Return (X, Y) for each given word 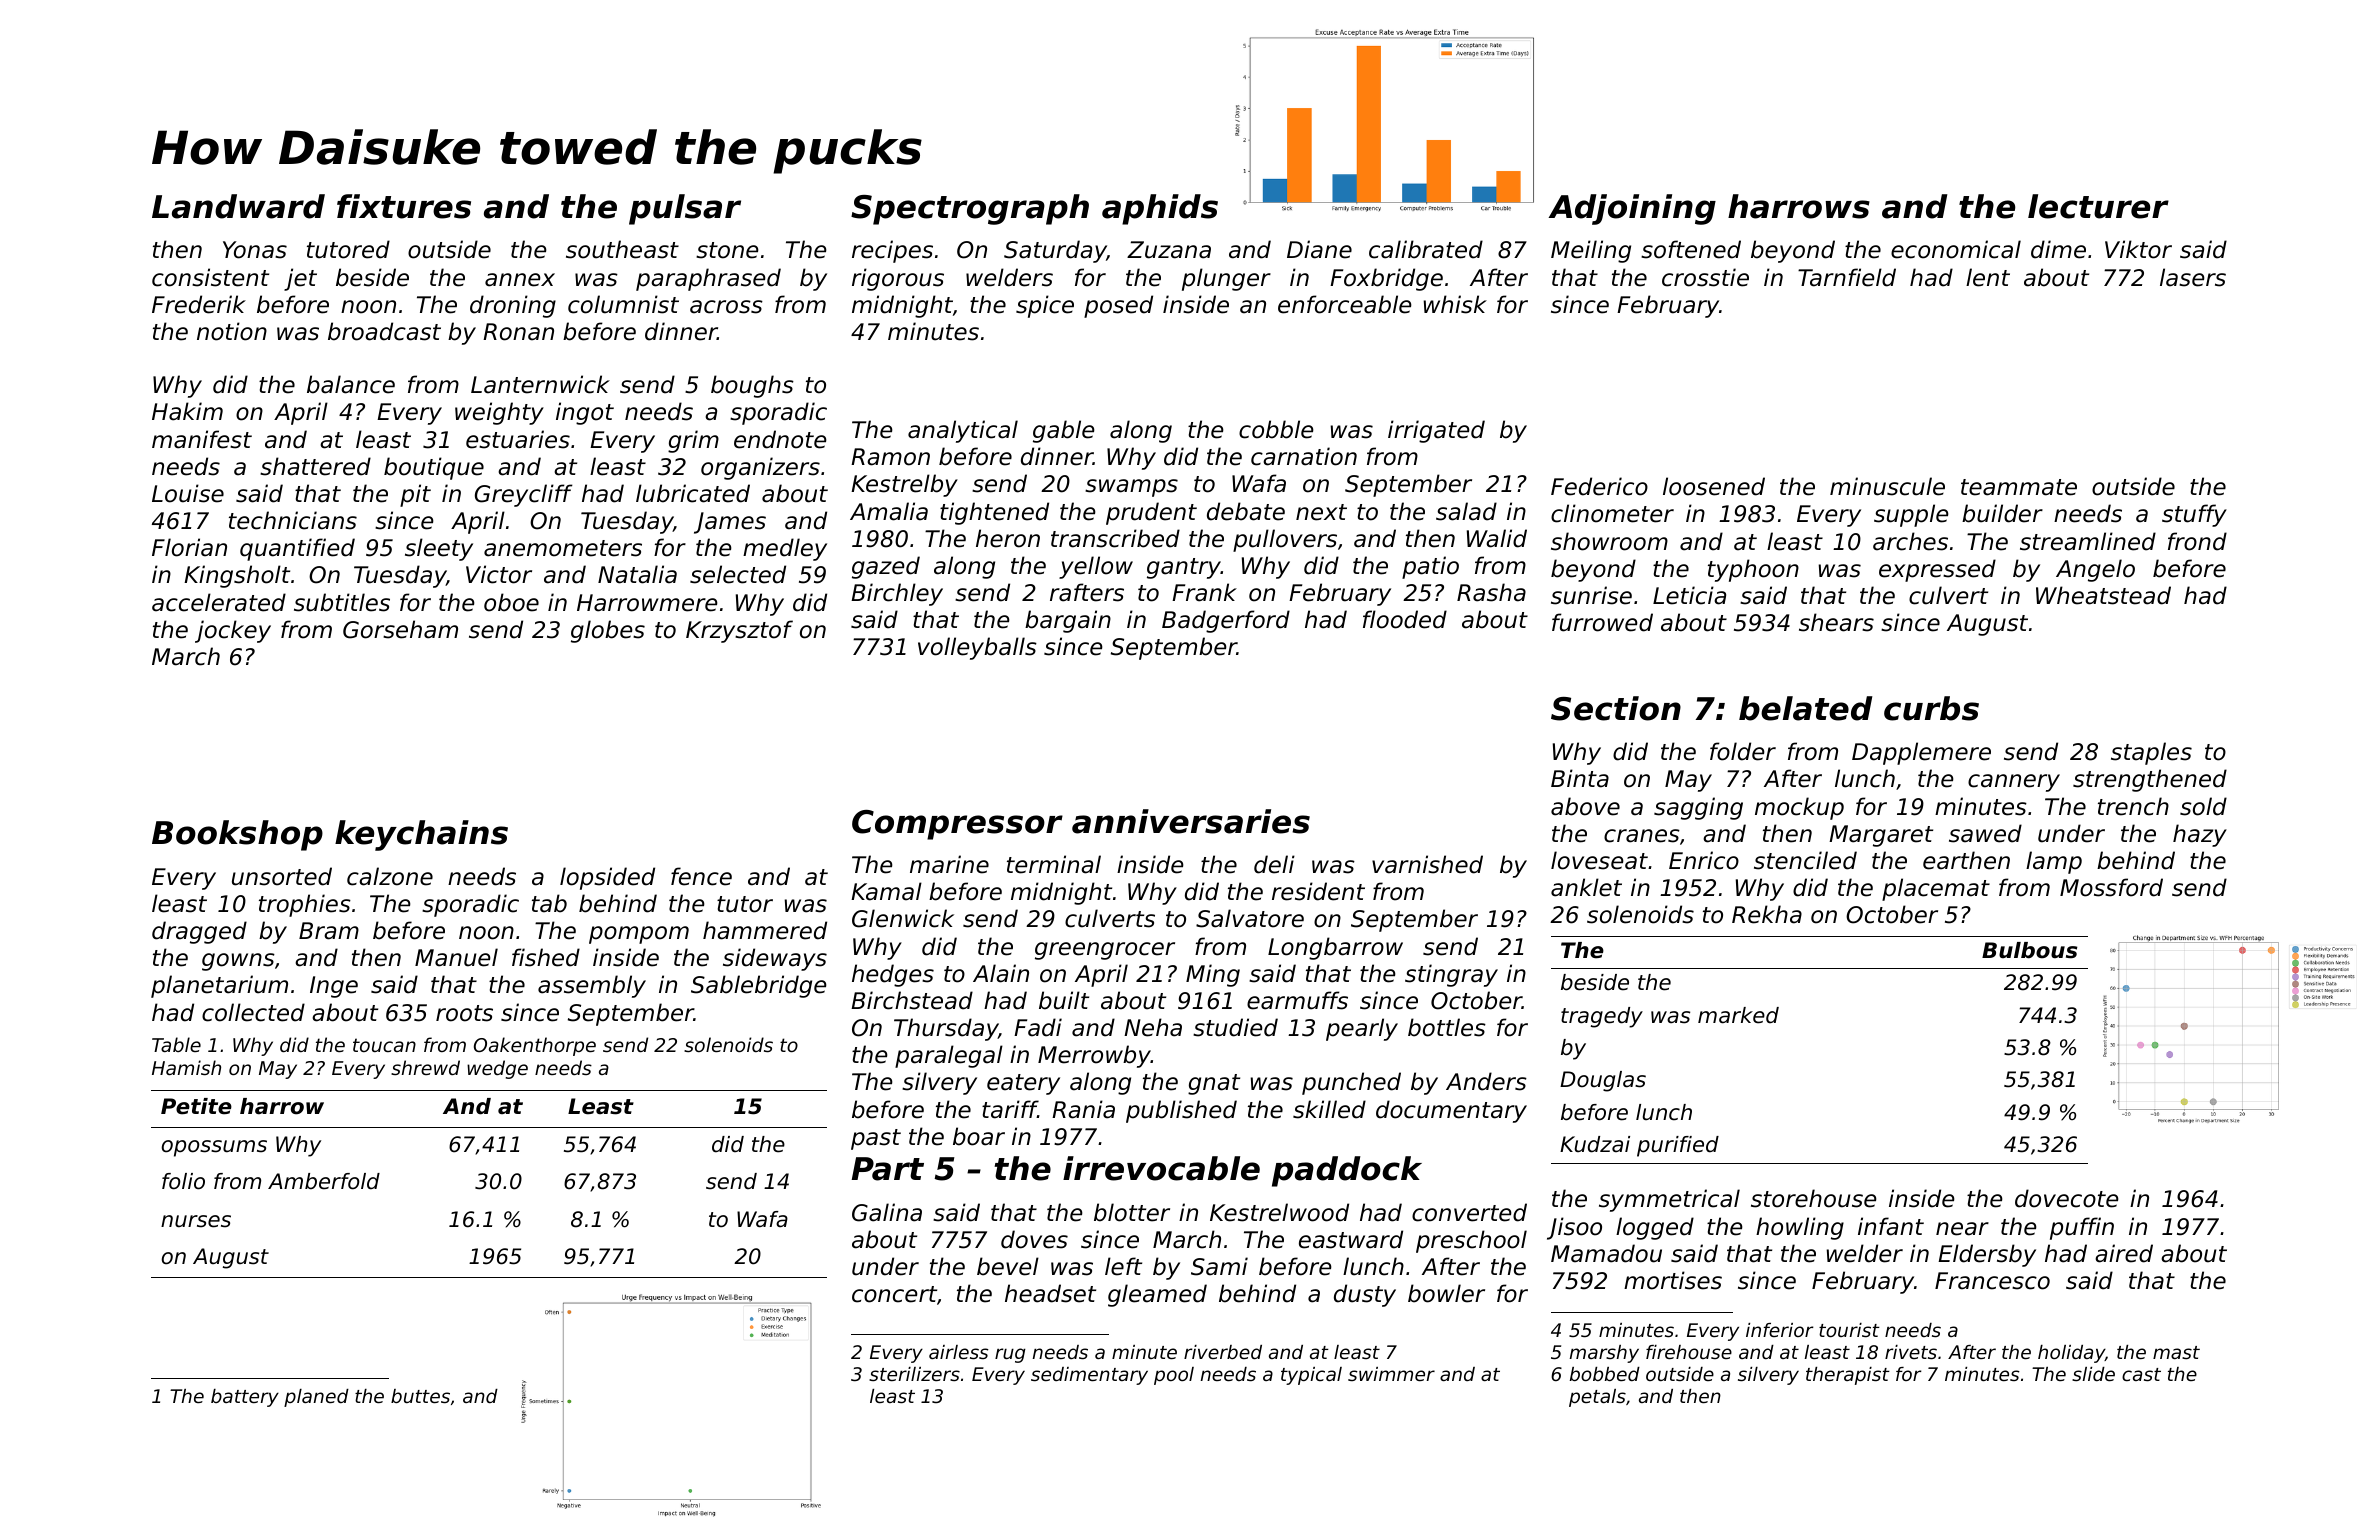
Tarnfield (1847, 277)
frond (2197, 541)
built (1064, 1000)
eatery (1023, 1084)
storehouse (1813, 1198)
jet (300, 279)
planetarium (219, 986)
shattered (315, 466)
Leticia (1689, 595)
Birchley (897, 594)
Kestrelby (904, 485)
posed (1118, 306)
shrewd (425, 1067)
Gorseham (400, 629)
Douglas (1603, 1081)
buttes (420, 1396)
